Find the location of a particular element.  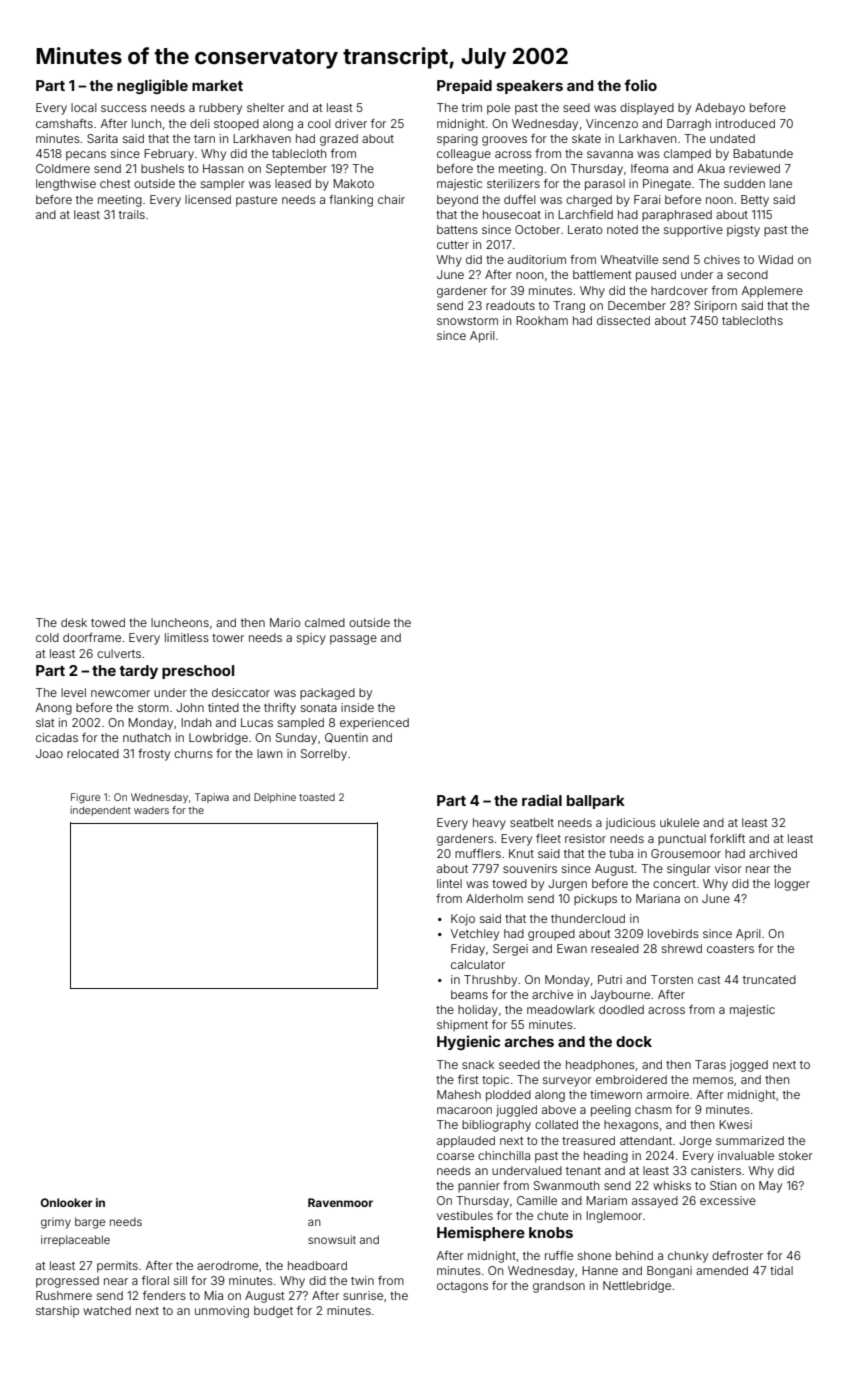

Rookham is located at coordinates (542, 320).
